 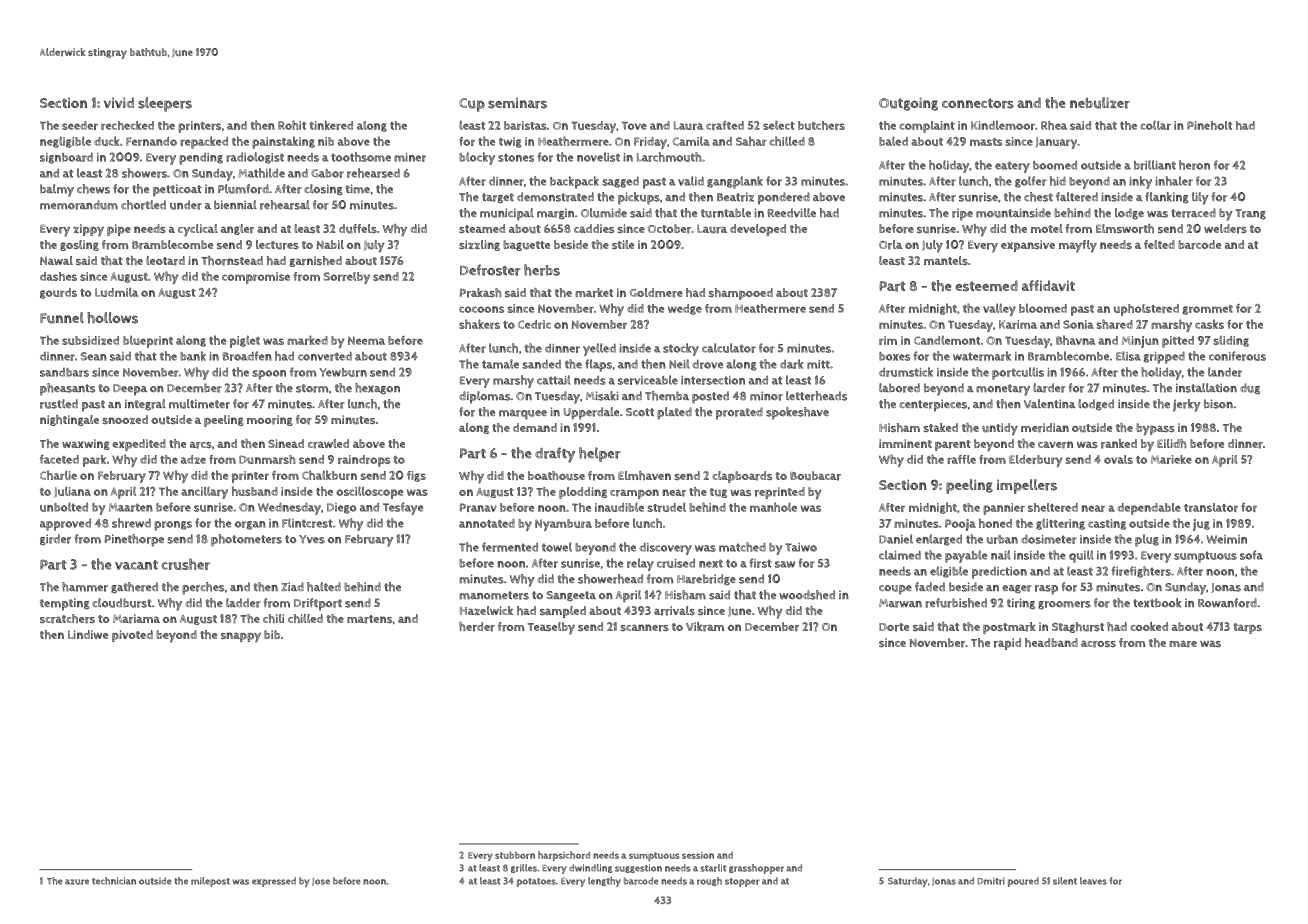 I want to click on Elmsworth, so click(x=1125, y=229).
